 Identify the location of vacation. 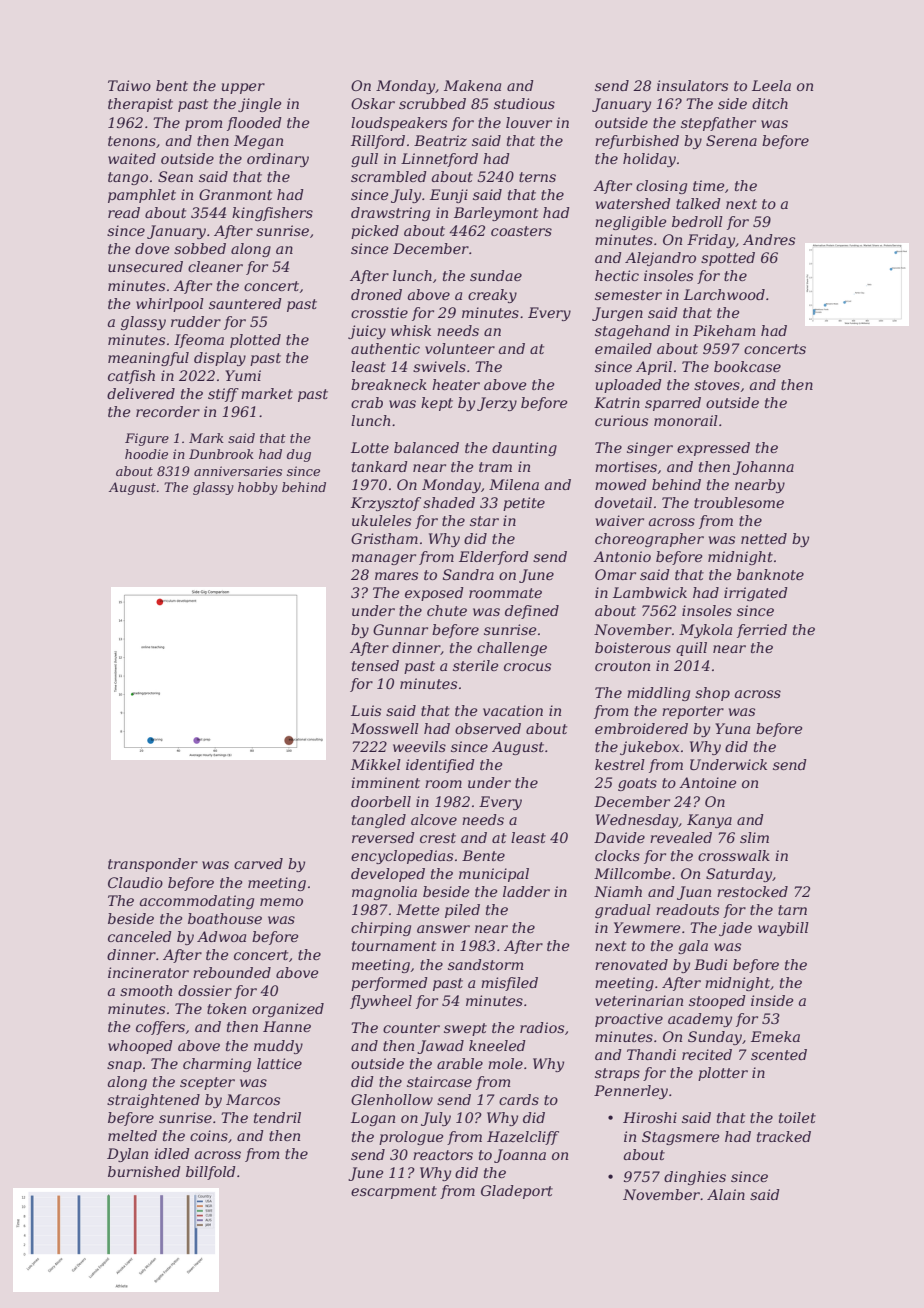
(513, 710).
